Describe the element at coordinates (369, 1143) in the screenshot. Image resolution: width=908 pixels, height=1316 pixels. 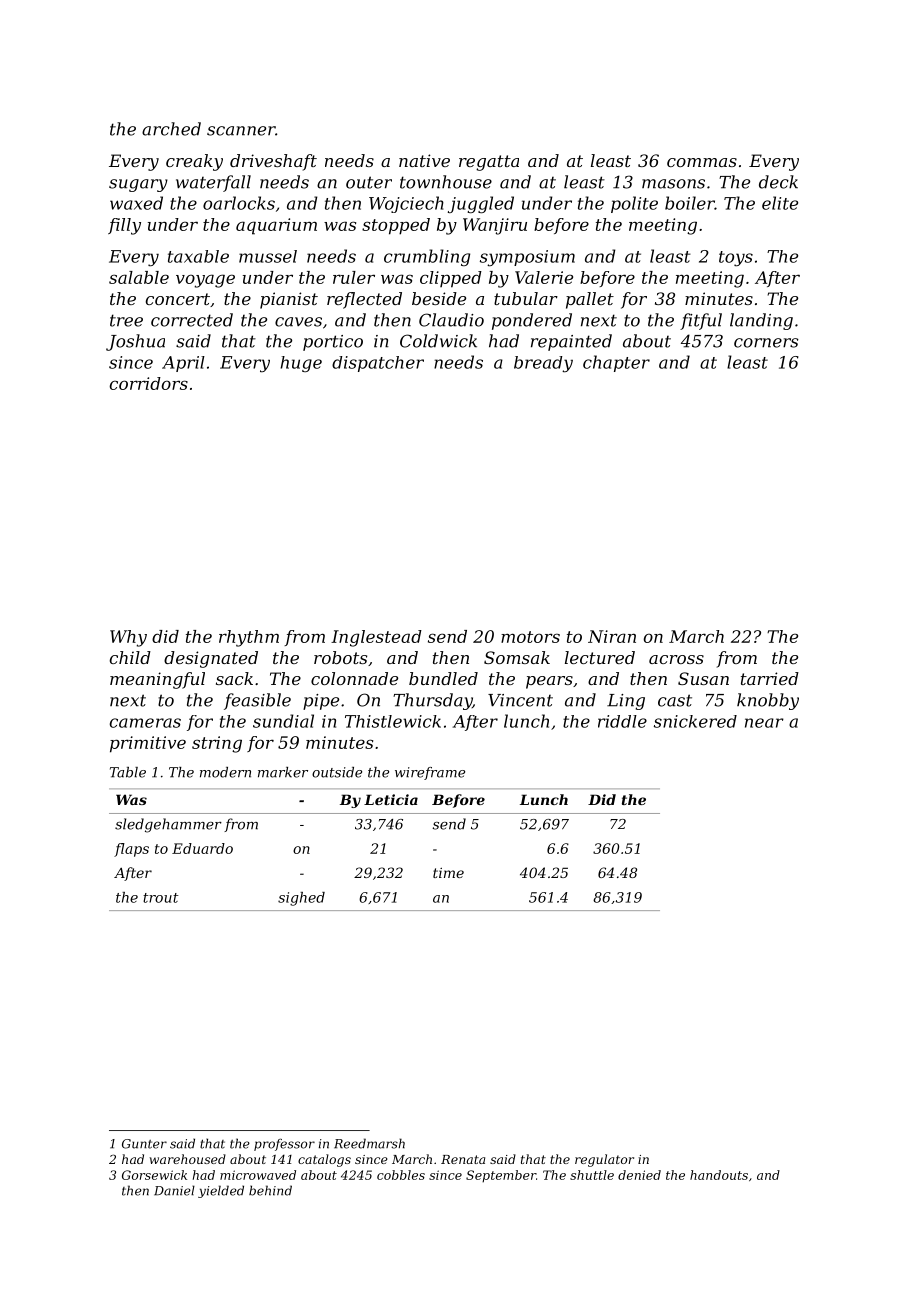
I see `Reedmarsh` at that location.
